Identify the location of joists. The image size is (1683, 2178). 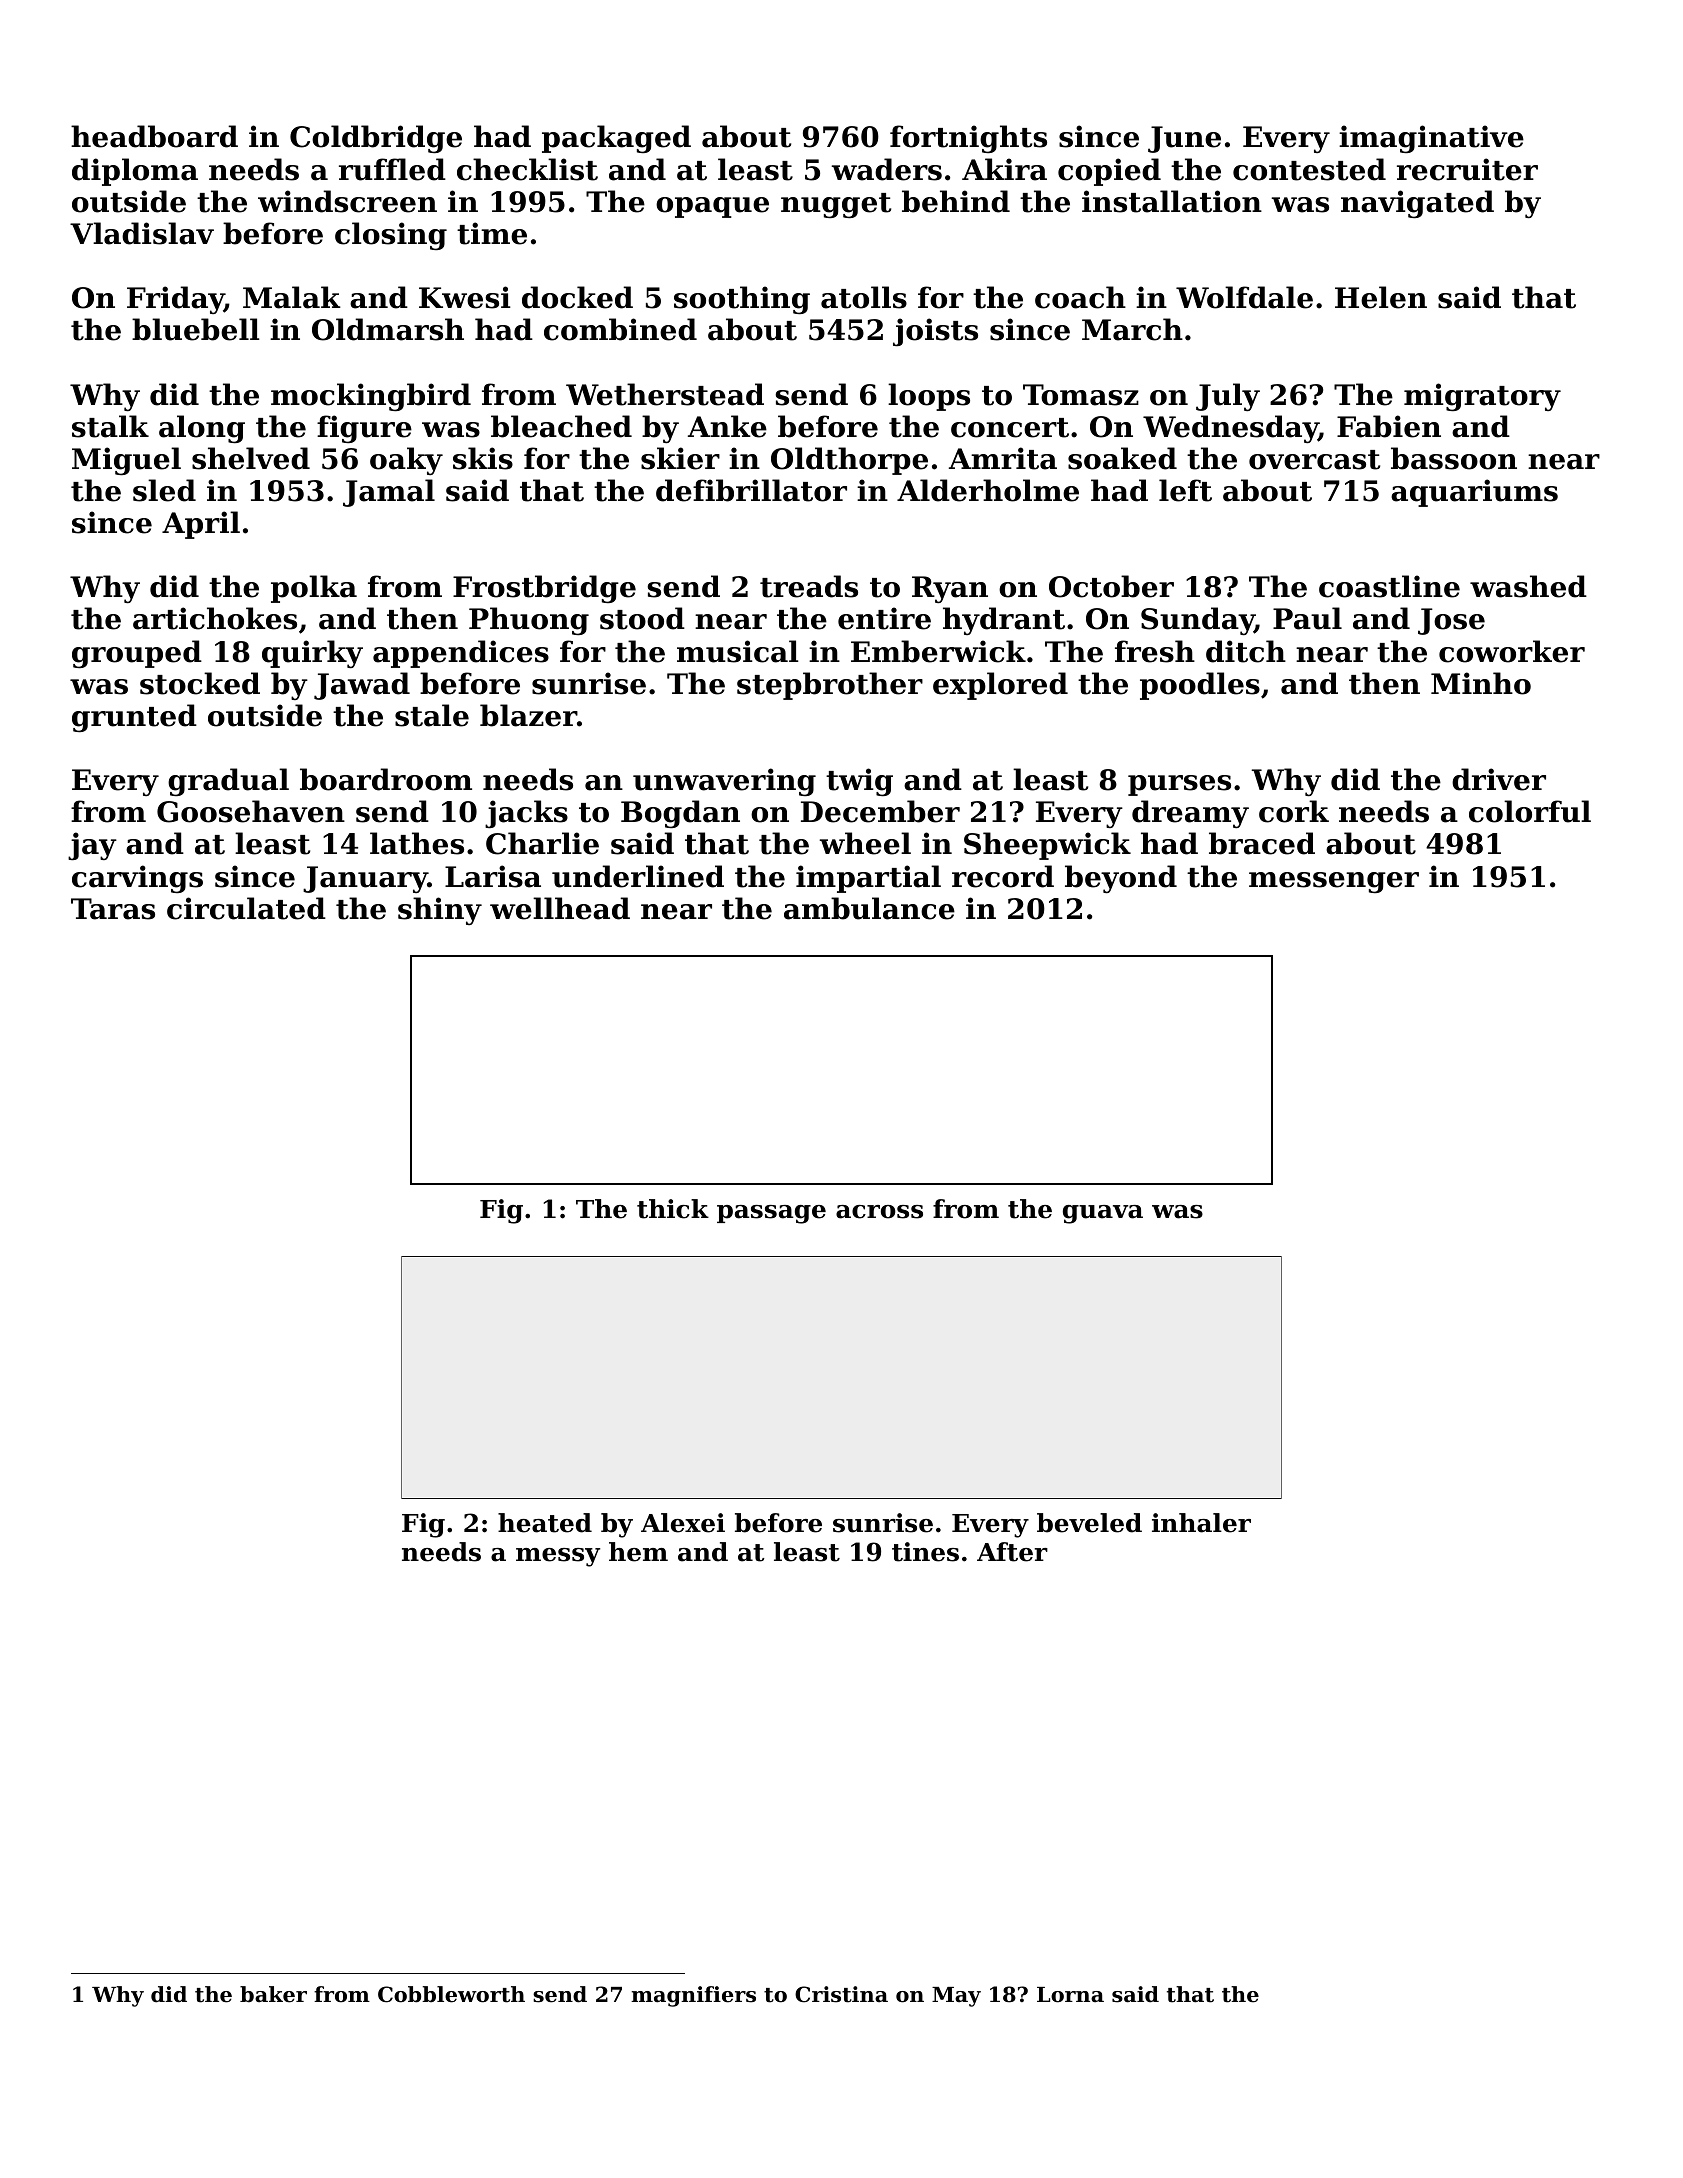
(935, 332).
